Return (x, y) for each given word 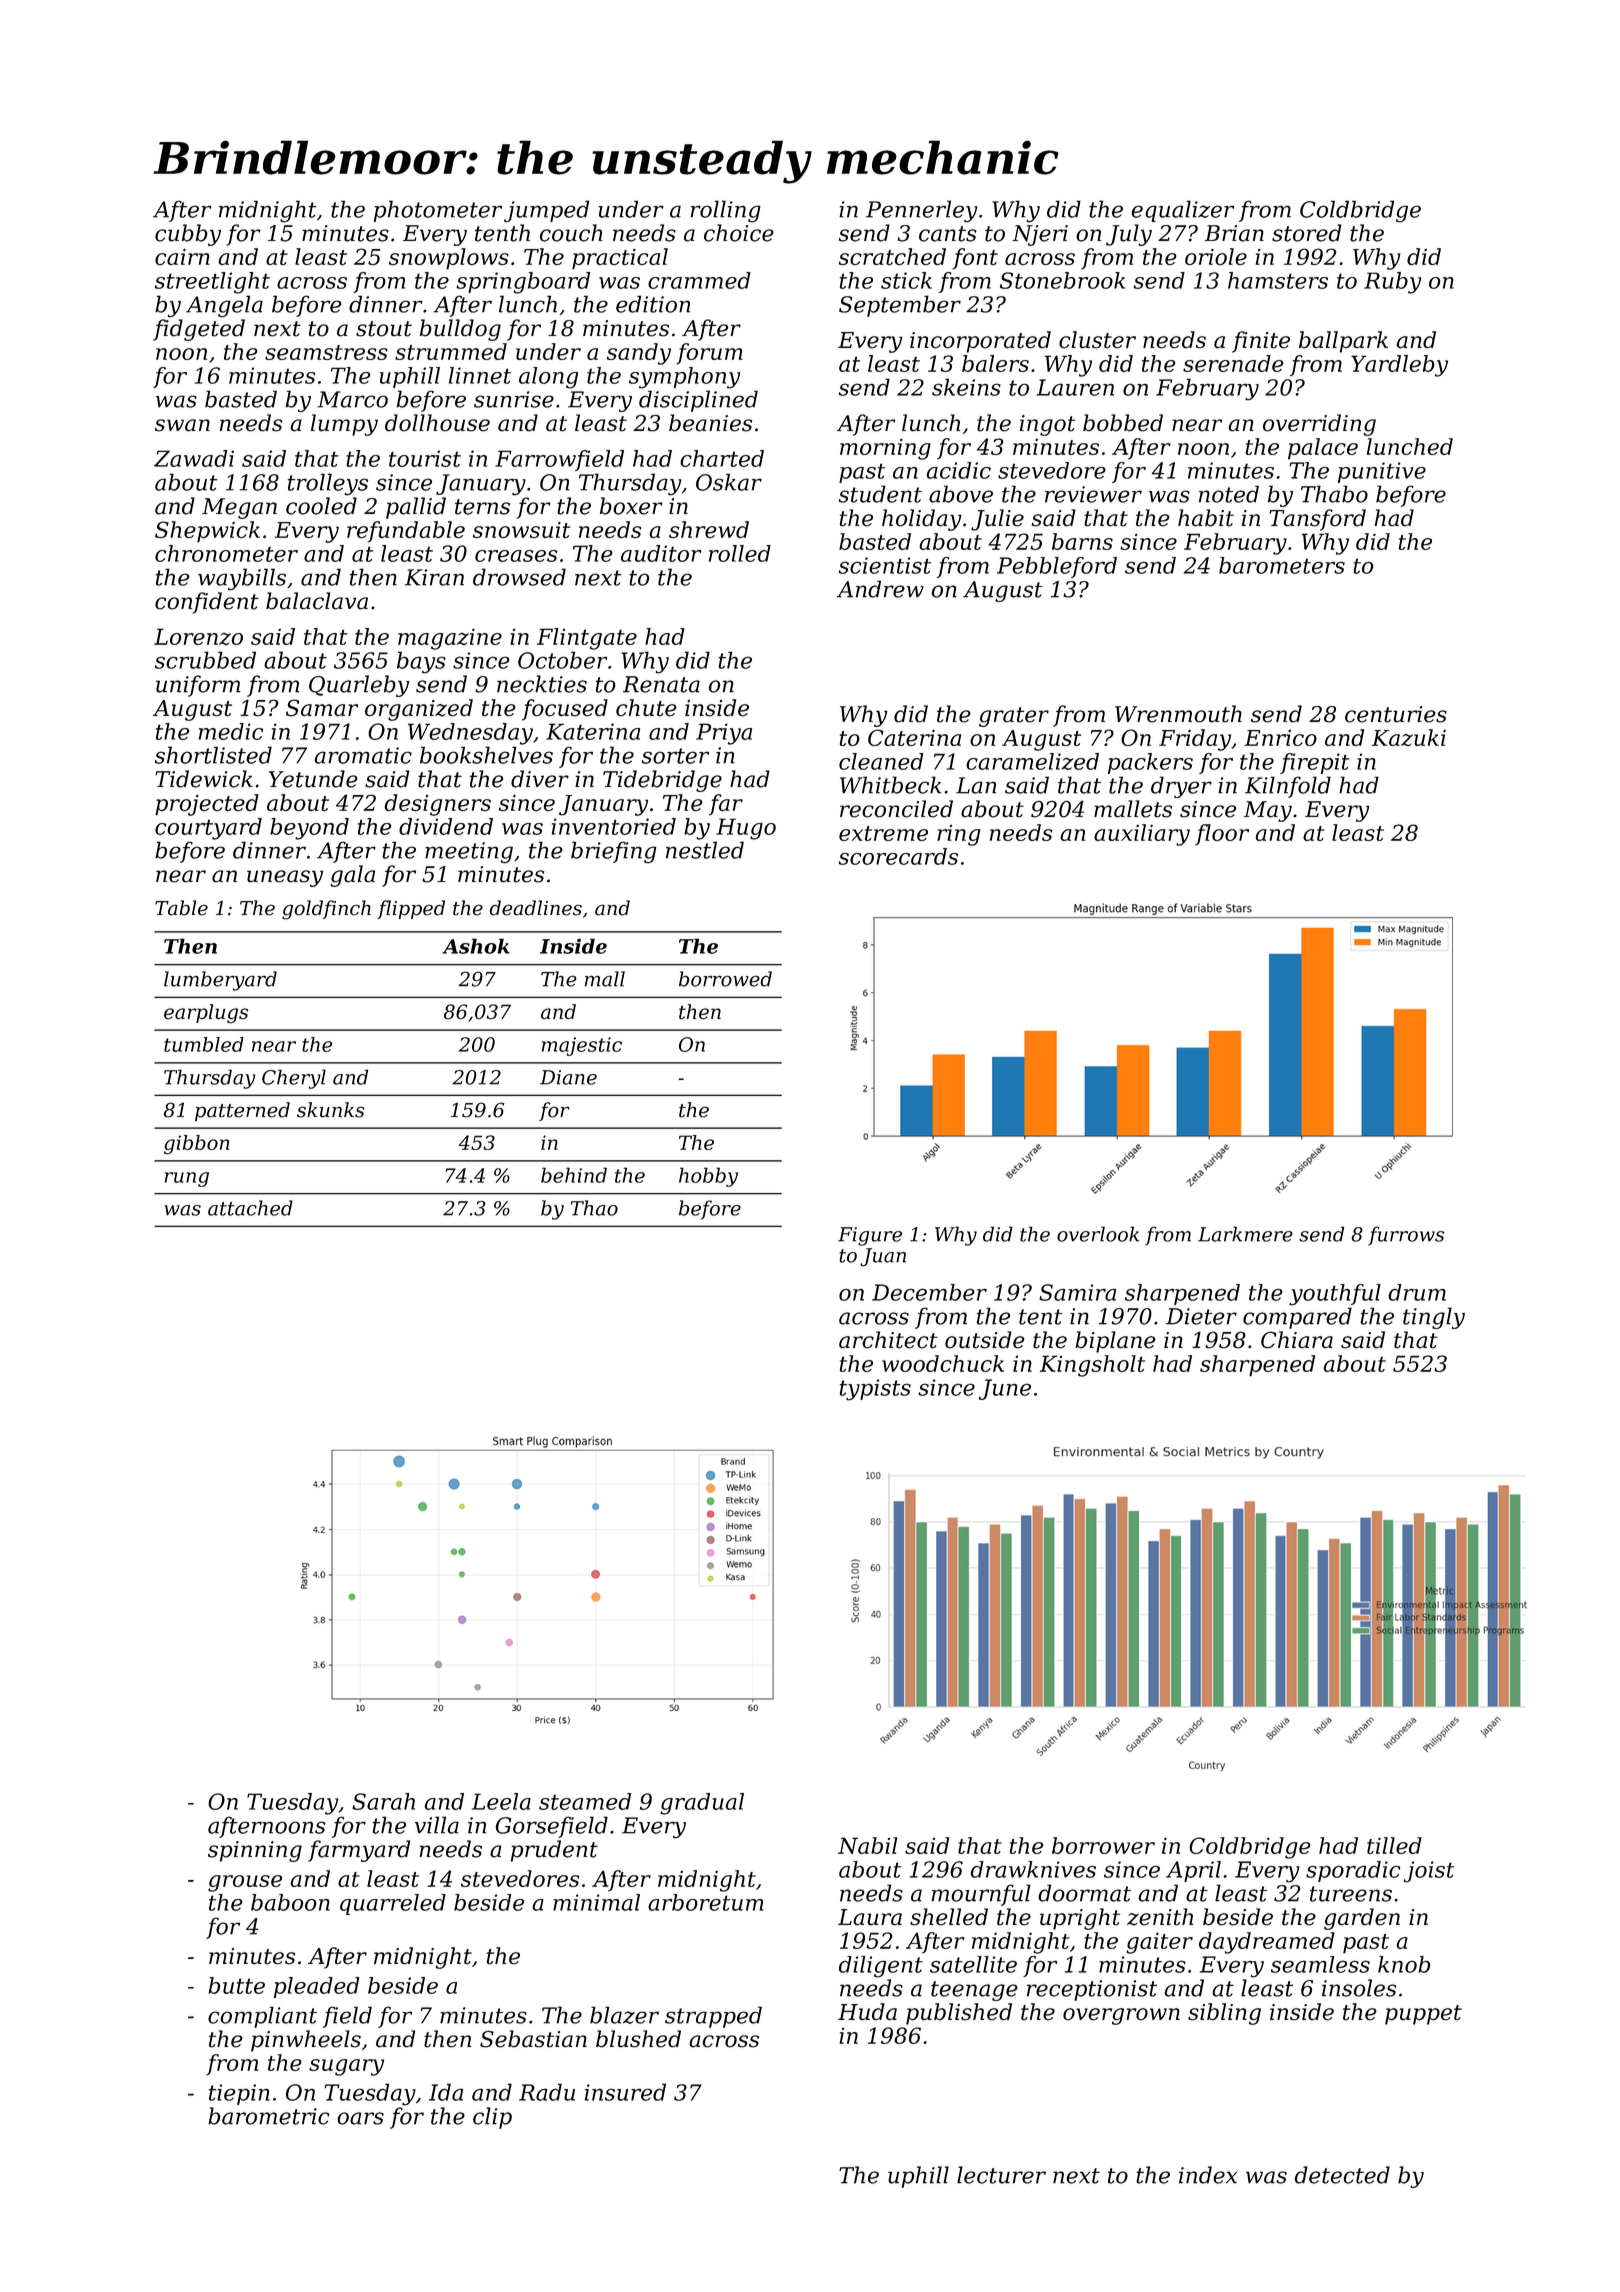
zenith (1160, 1917)
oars (360, 2118)
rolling (726, 211)
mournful (981, 1895)
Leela (501, 1801)
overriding (1319, 425)
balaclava (317, 601)
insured (625, 2092)
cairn (182, 257)
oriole (1216, 256)
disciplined (698, 401)
